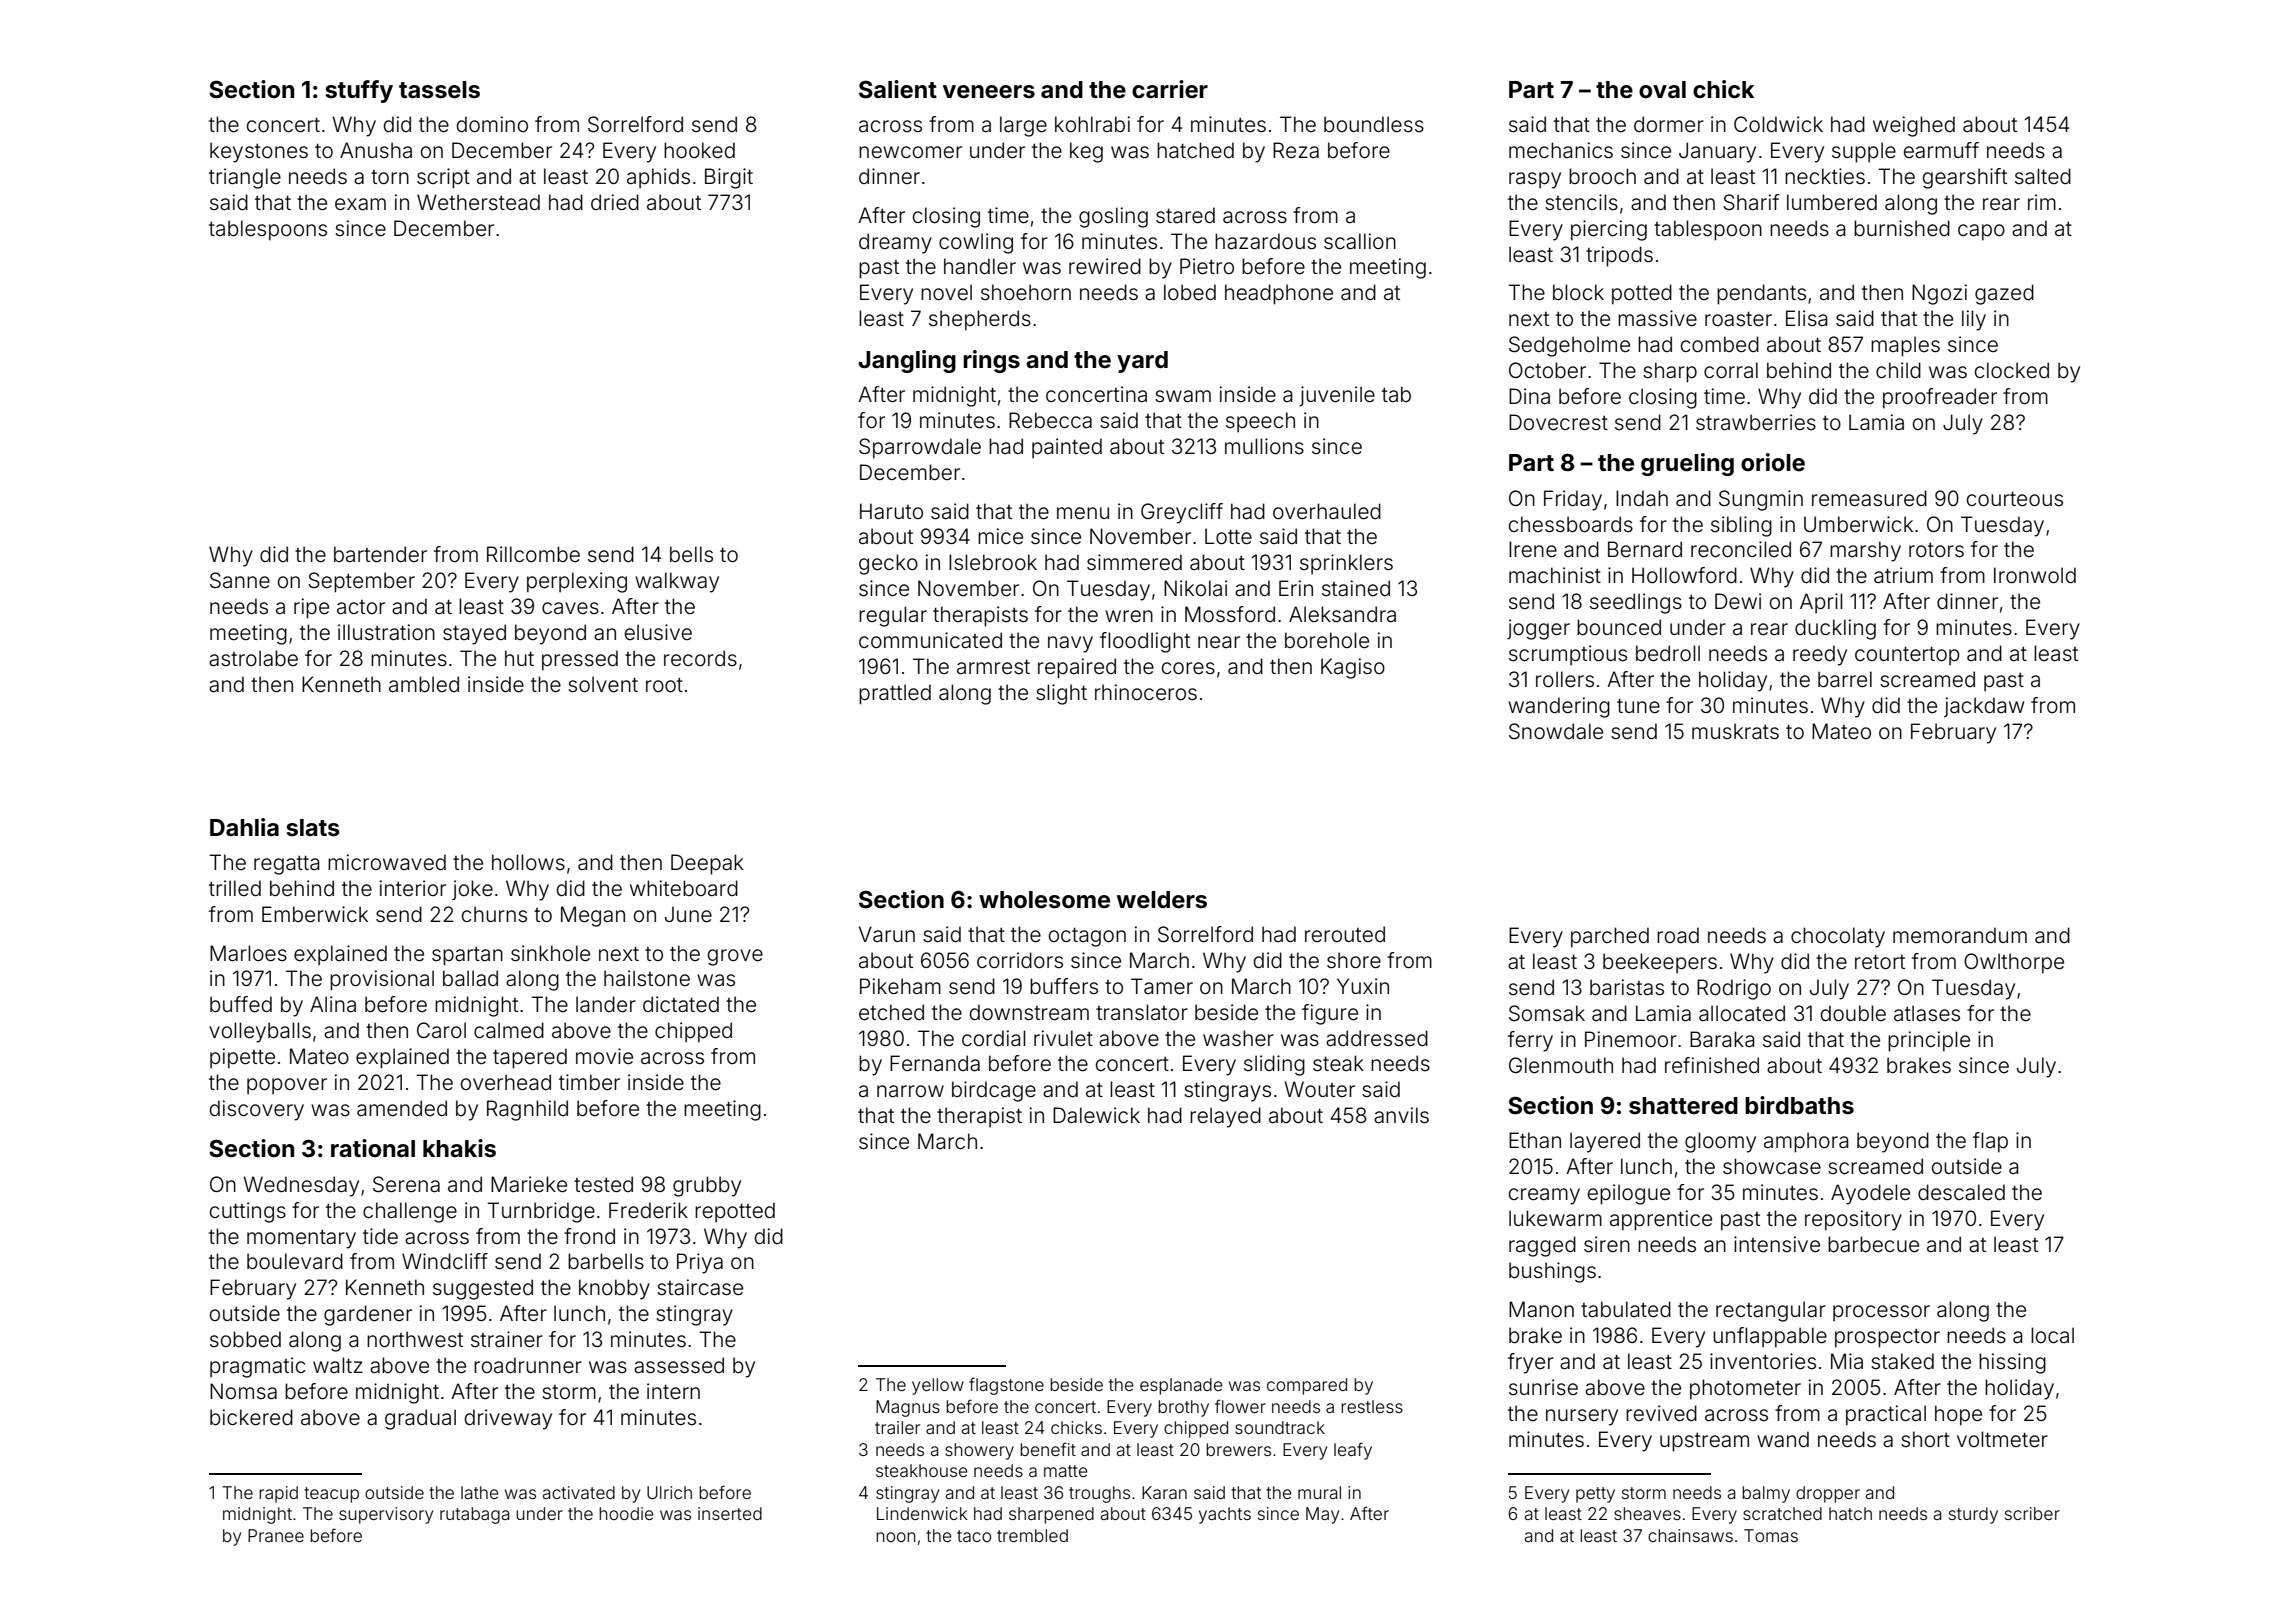 The width and height of the screenshot is (2292, 1620). I want to click on Marloes, so click(248, 953).
